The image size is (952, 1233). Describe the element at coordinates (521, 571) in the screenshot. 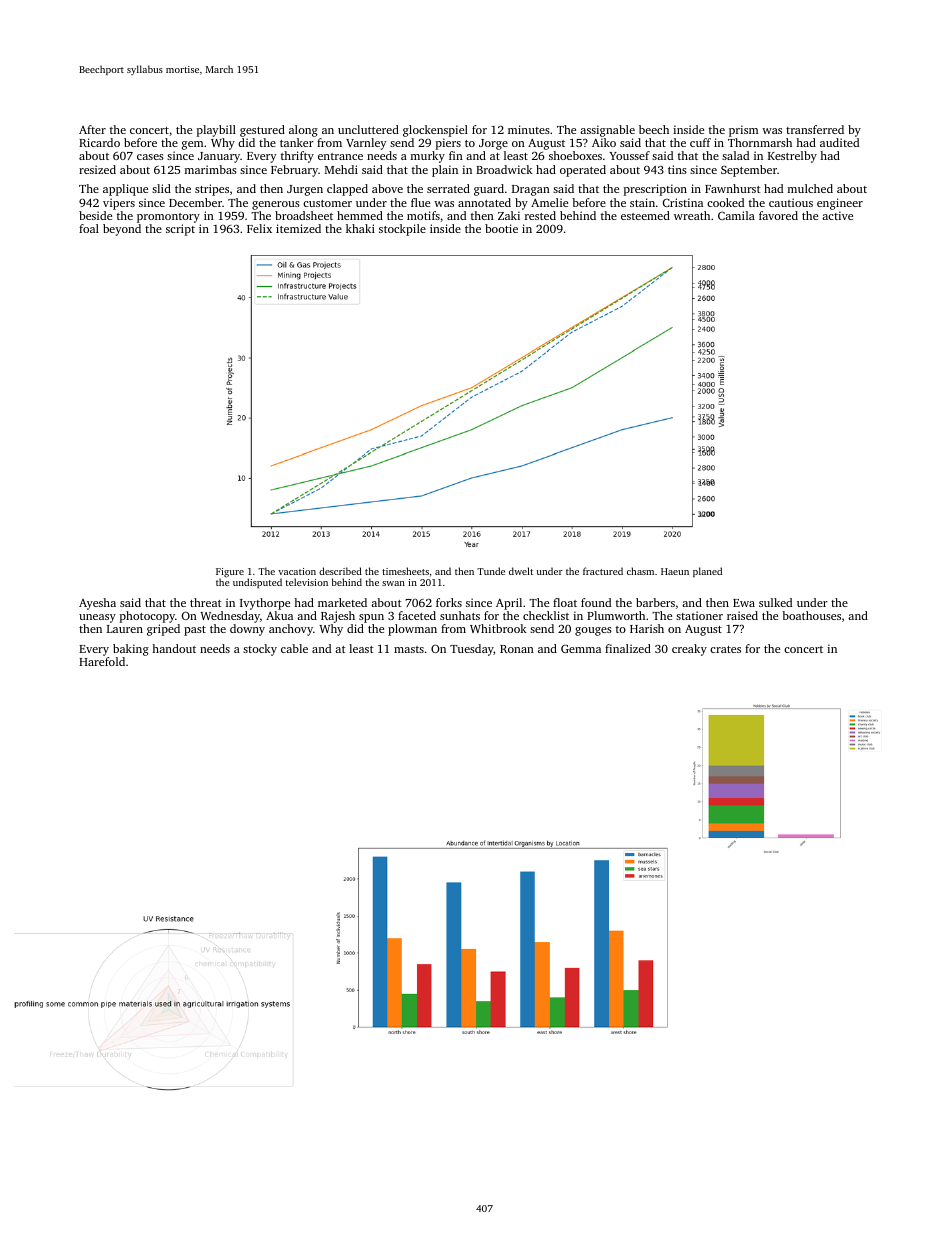

I see `dwelt` at that location.
